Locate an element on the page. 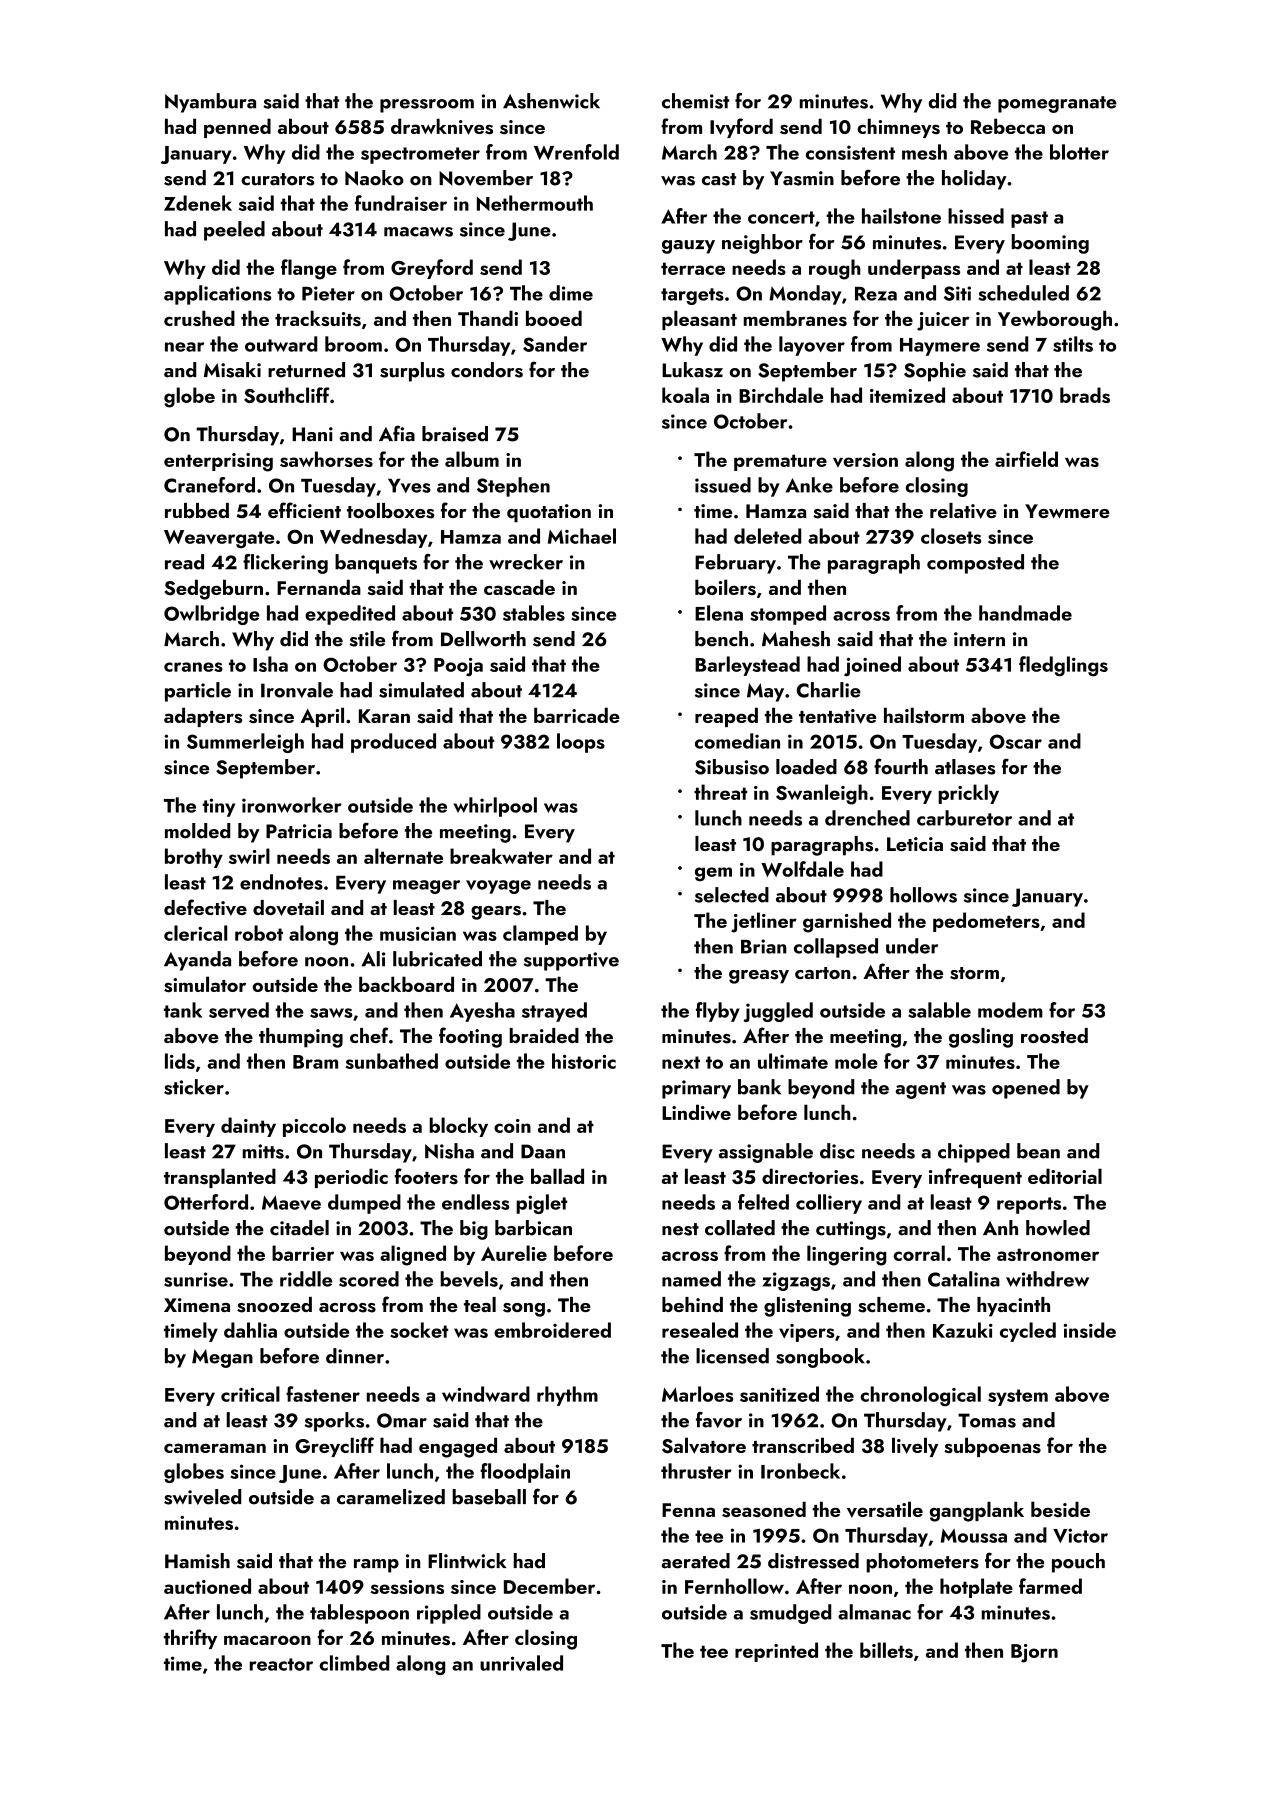 This document has height=1815, width=1284. Yewmere is located at coordinates (1067, 511).
